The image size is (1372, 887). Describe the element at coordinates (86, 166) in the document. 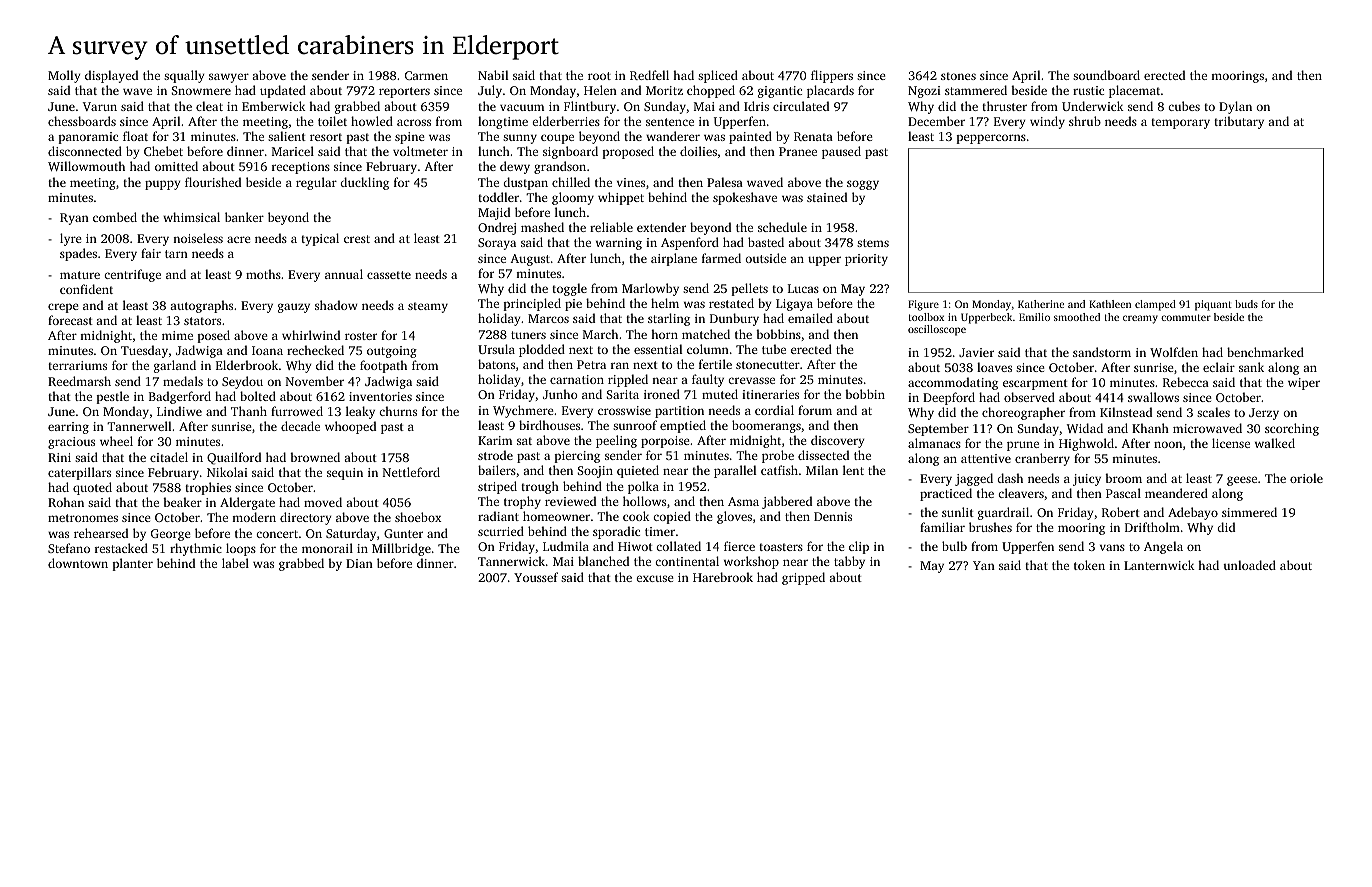

I see `Willowmouth` at that location.
